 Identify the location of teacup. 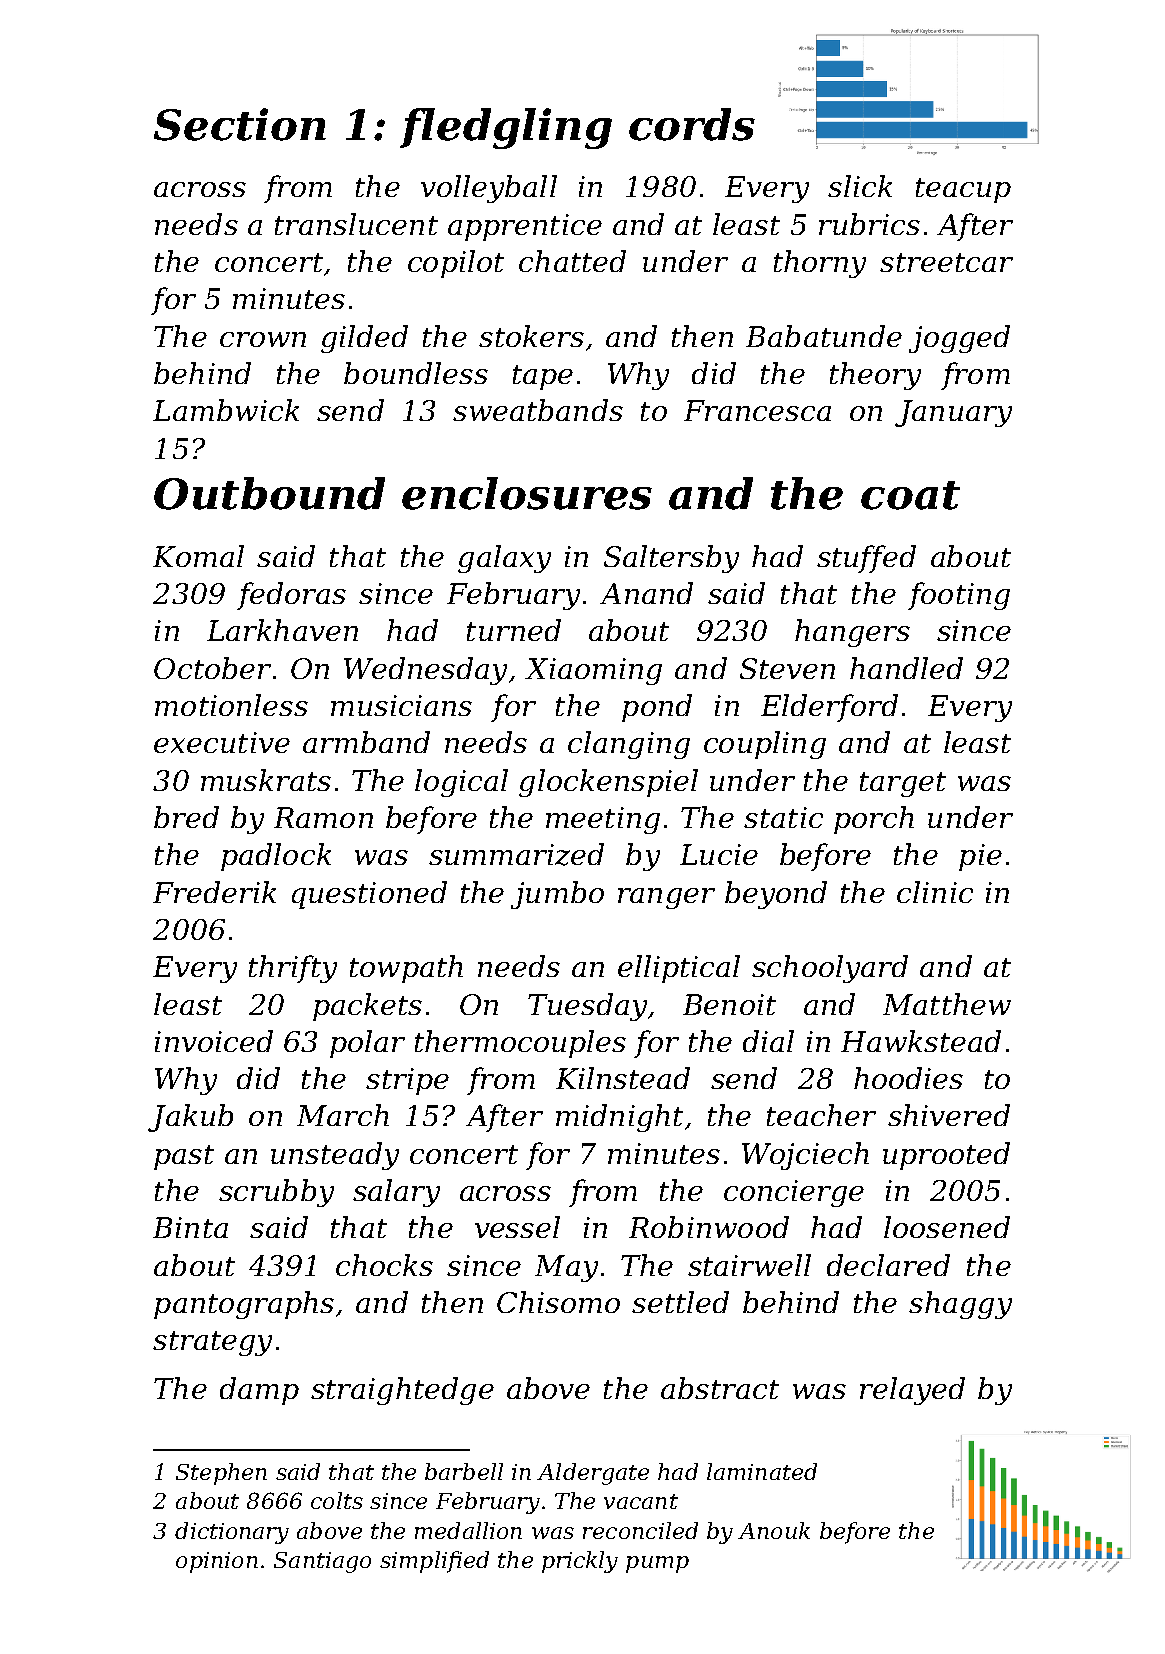
(963, 190).
